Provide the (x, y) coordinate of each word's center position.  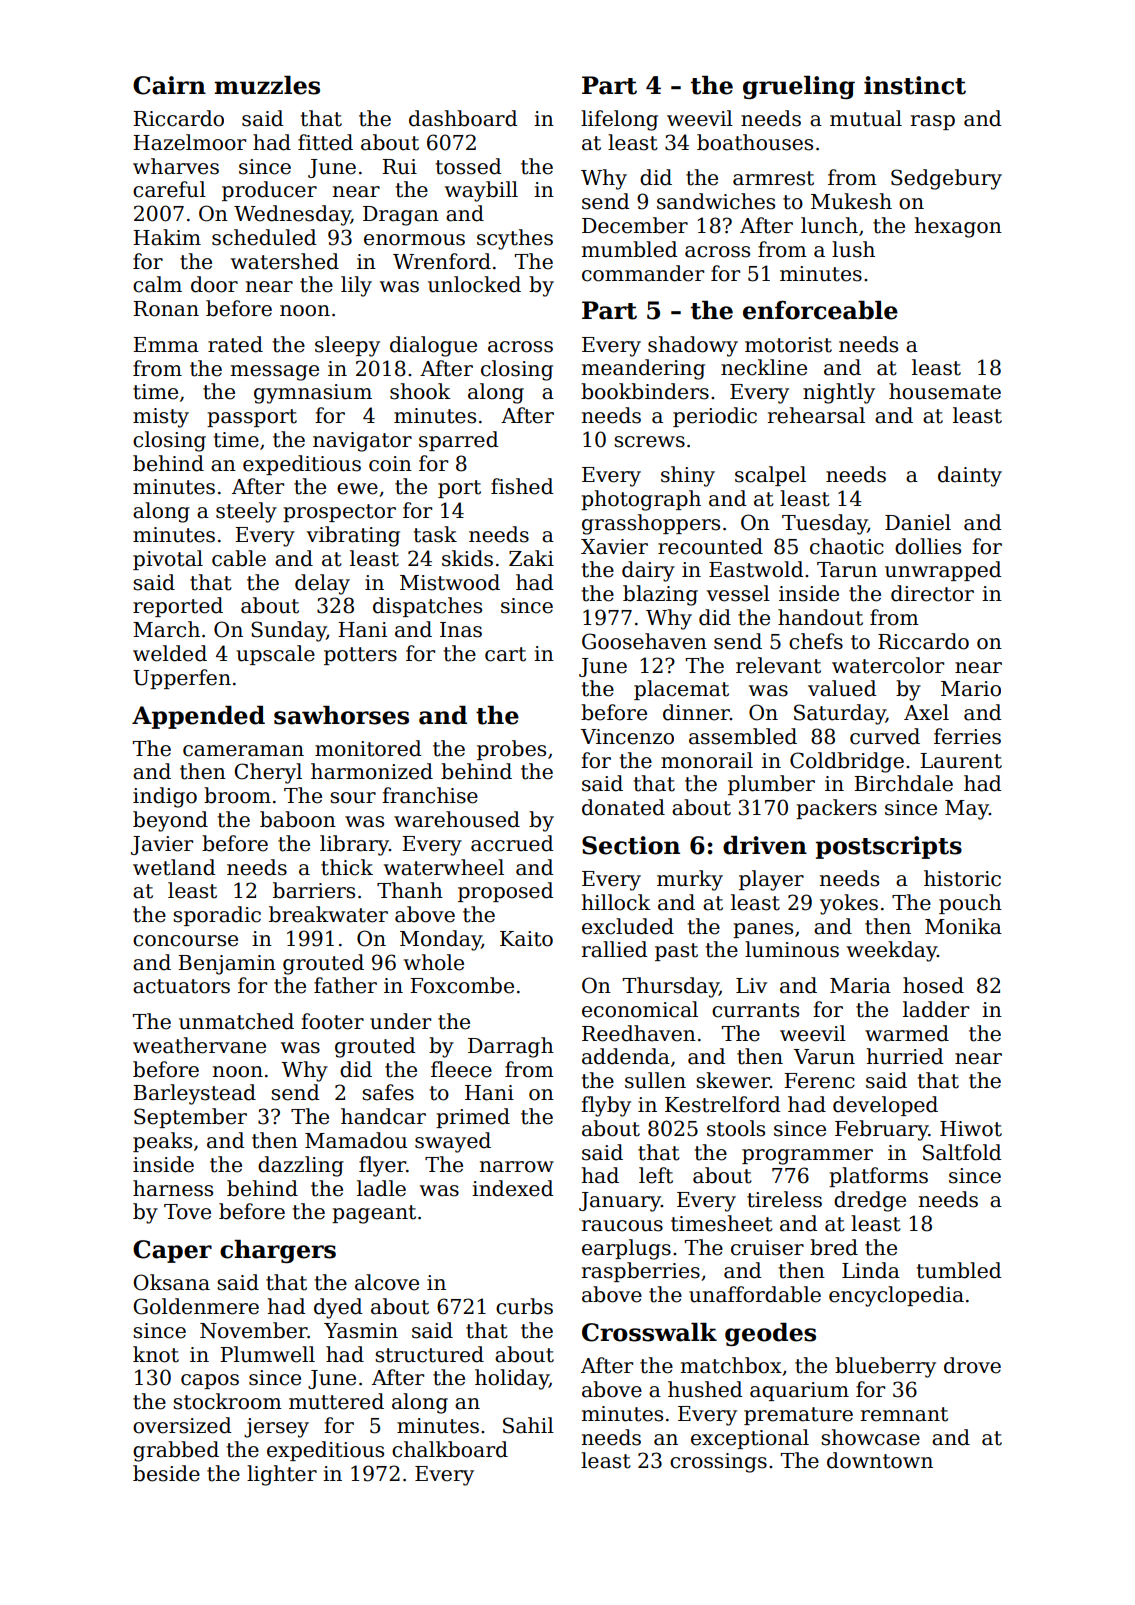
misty (161, 418)
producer (269, 191)
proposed (506, 892)
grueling (799, 87)
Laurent (961, 761)
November (254, 1330)
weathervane (199, 1045)
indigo (165, 797)
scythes (515, 239)
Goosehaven (644, 641)
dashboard (463, 118)
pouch (970, 904)
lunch (829, 225)
